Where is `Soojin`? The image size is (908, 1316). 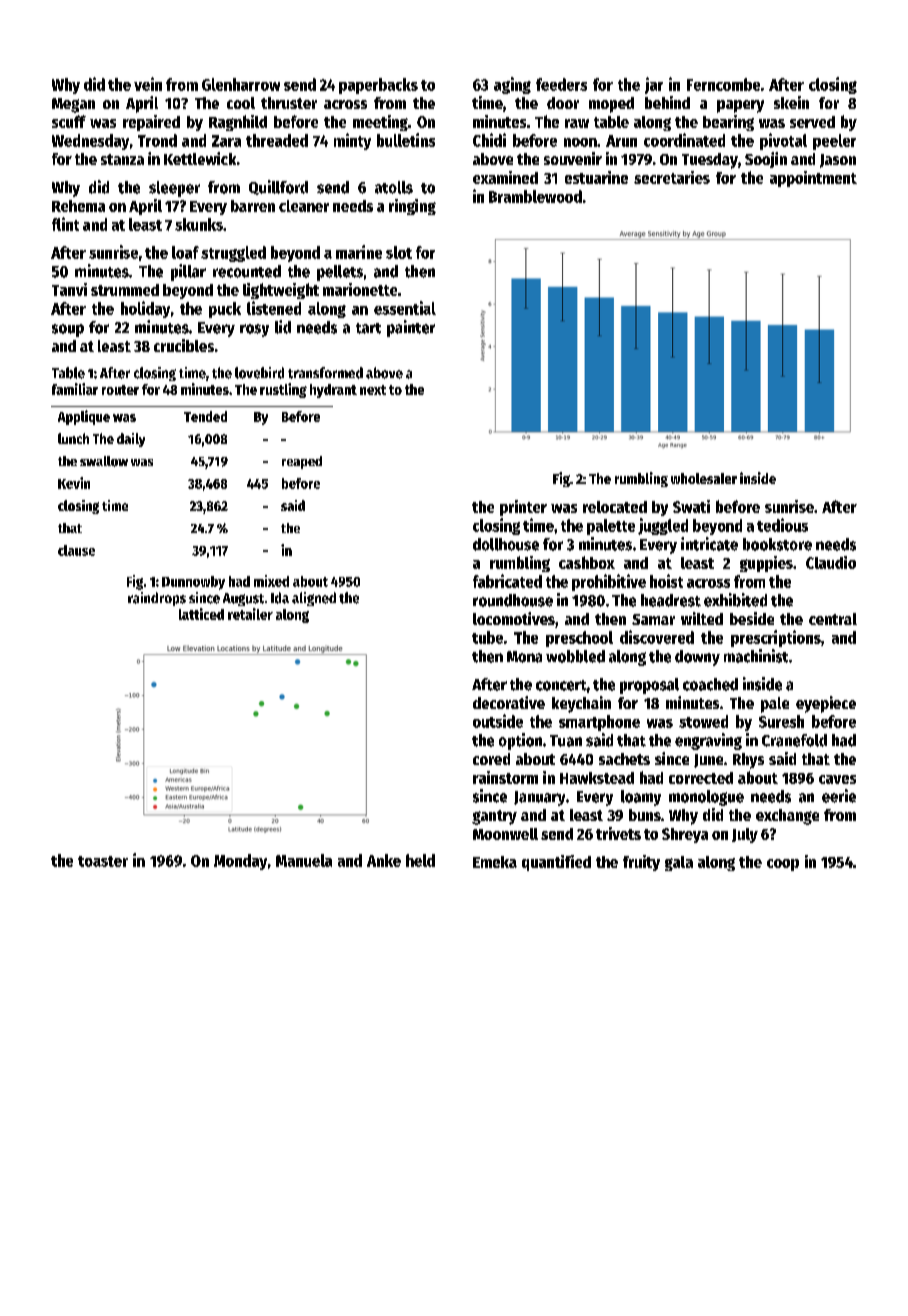
Soojin is located at coordinates (766, 160).
